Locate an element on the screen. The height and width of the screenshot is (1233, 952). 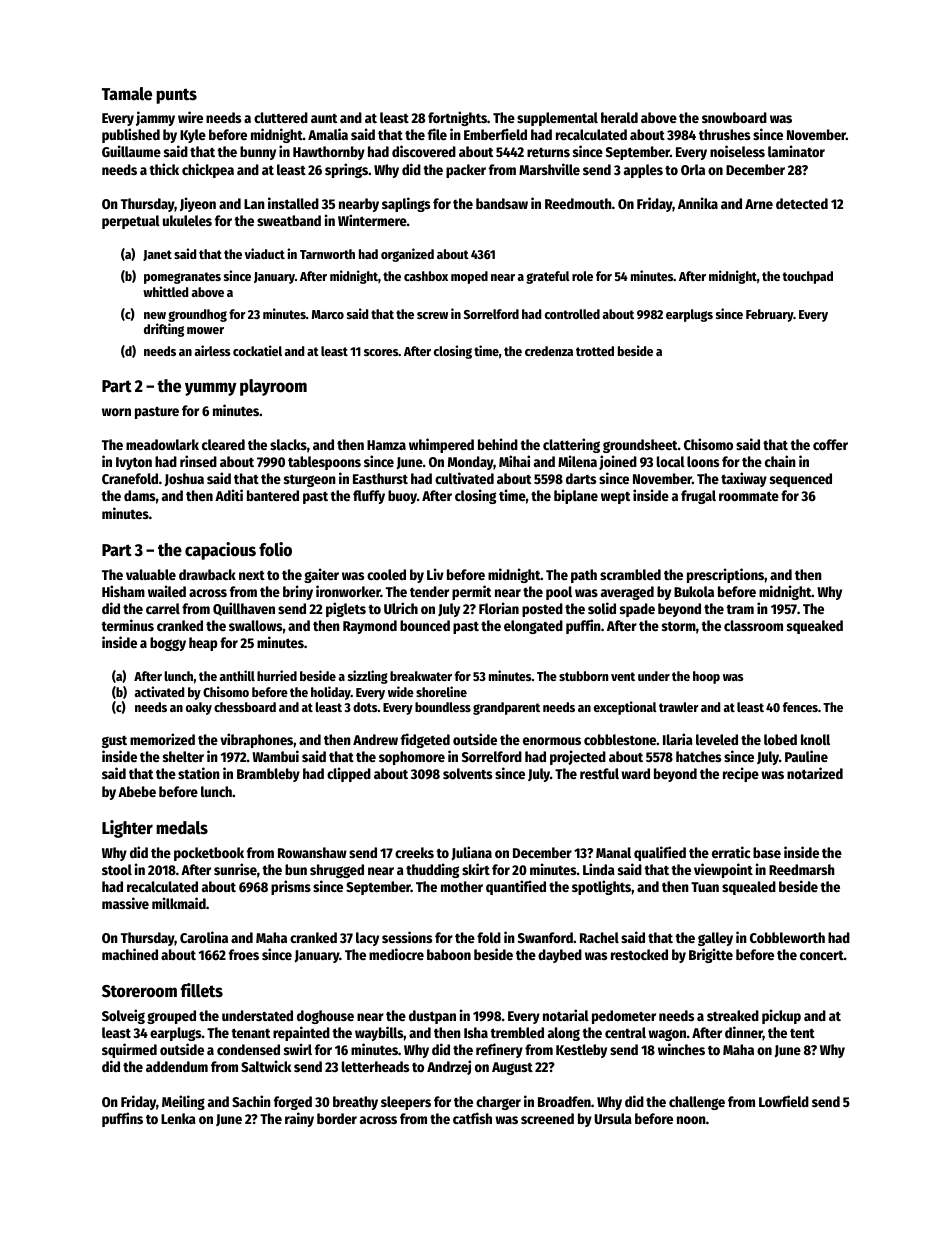
fortnights is located at coordinates (457, 118).
